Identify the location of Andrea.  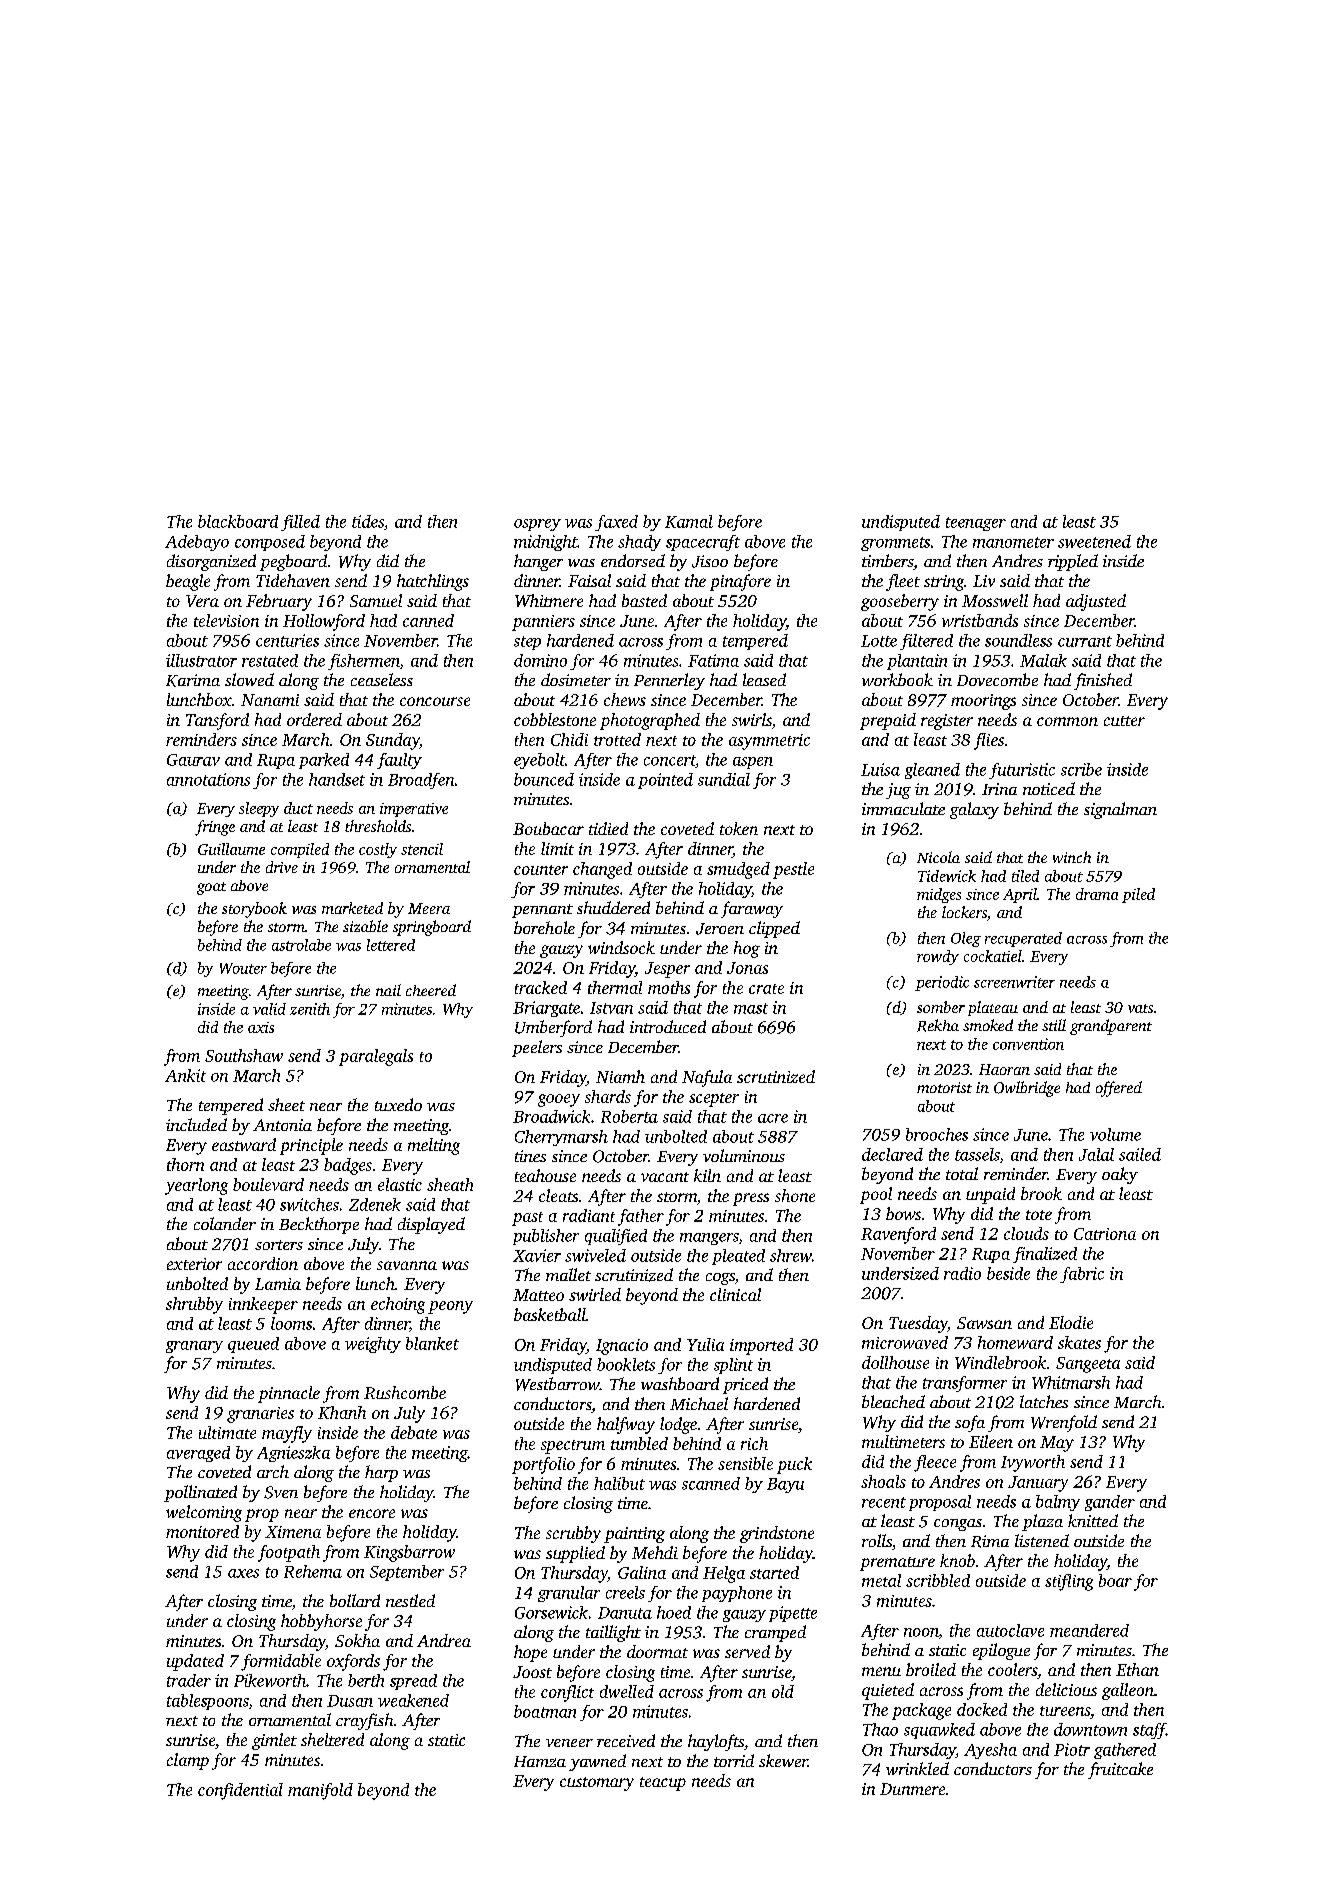
(444, 1640).
